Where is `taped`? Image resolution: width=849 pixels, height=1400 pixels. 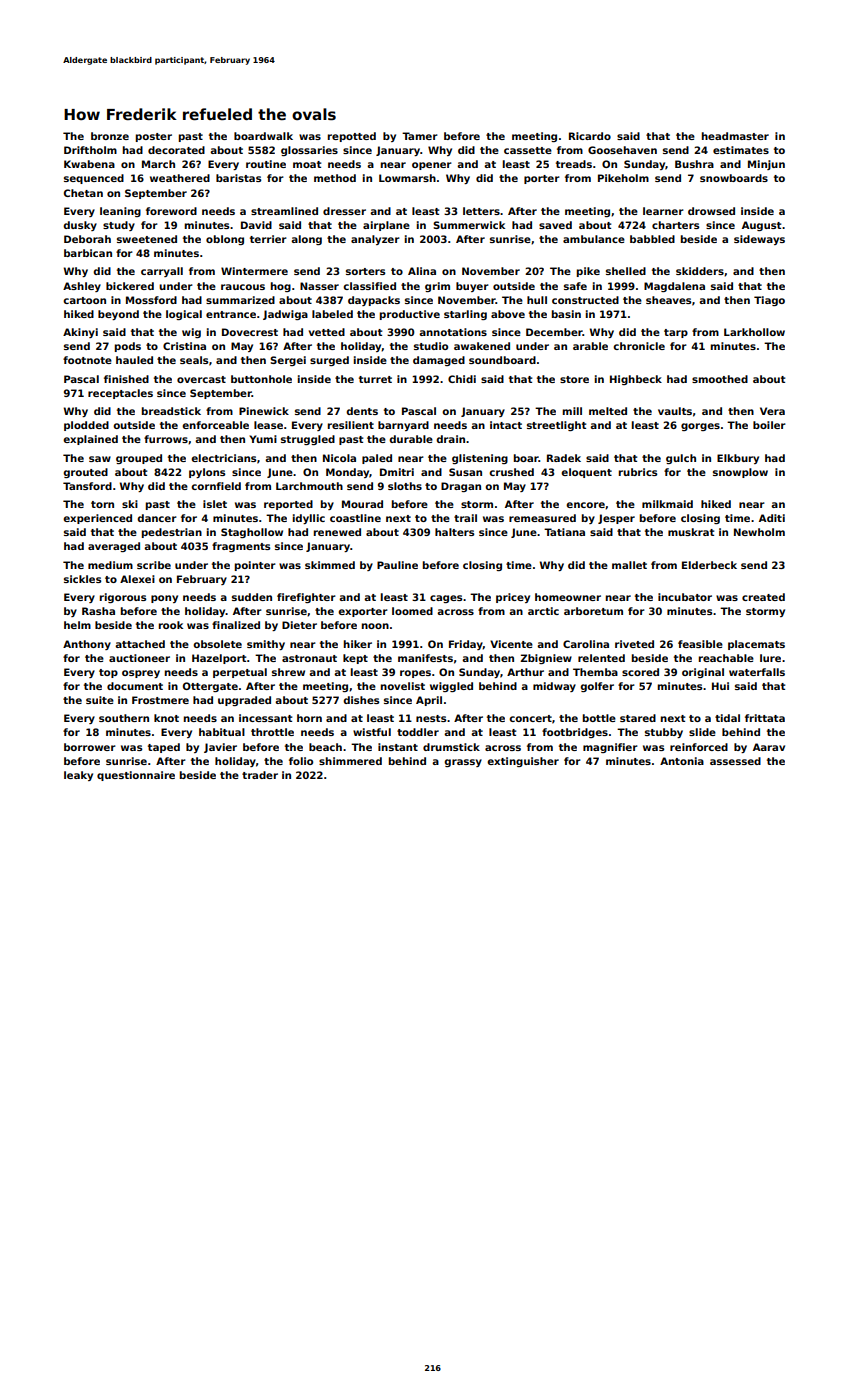 taped is located at coordinates (164, 748).
